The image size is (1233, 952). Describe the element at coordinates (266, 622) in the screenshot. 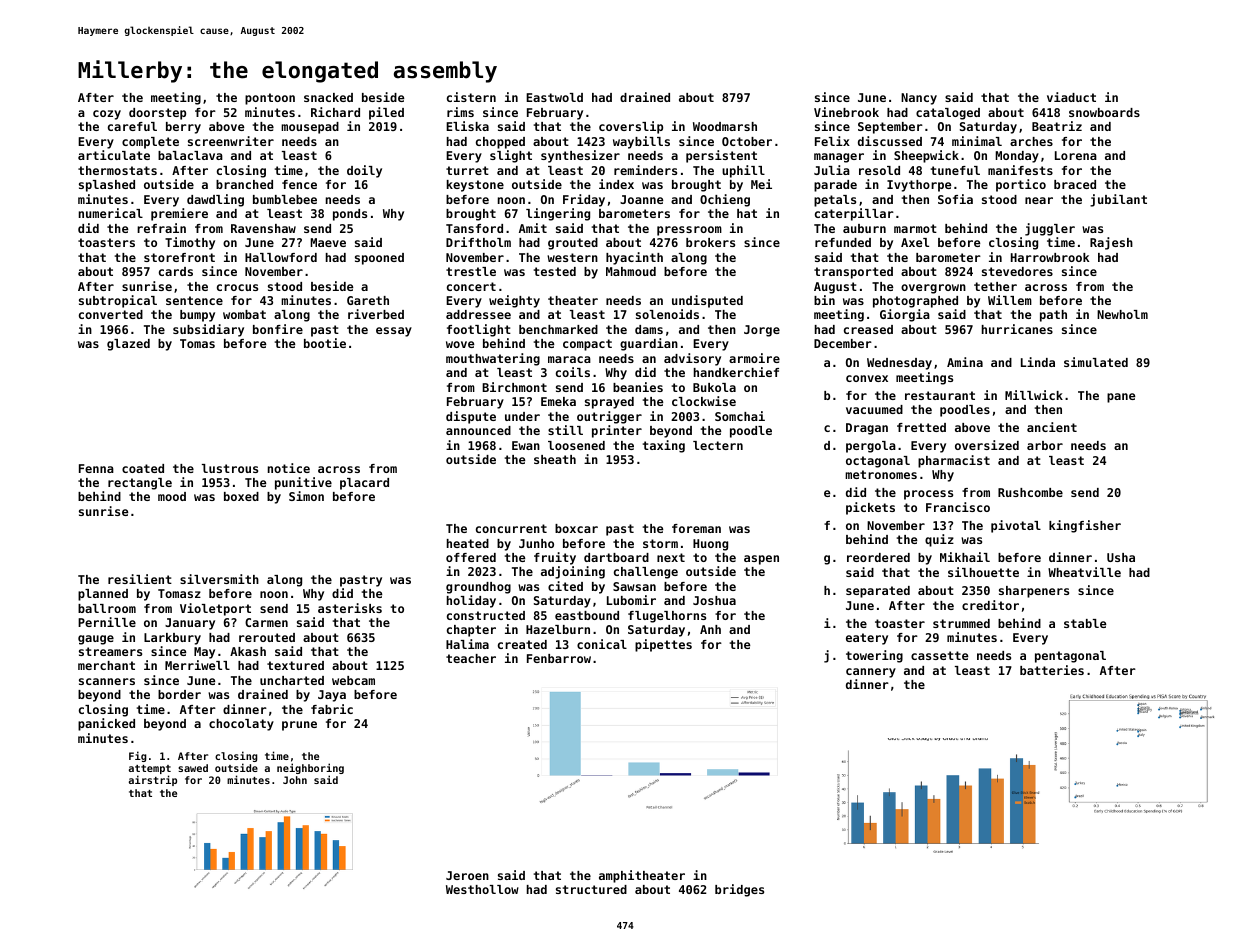

I see `Carmen` at that location.
